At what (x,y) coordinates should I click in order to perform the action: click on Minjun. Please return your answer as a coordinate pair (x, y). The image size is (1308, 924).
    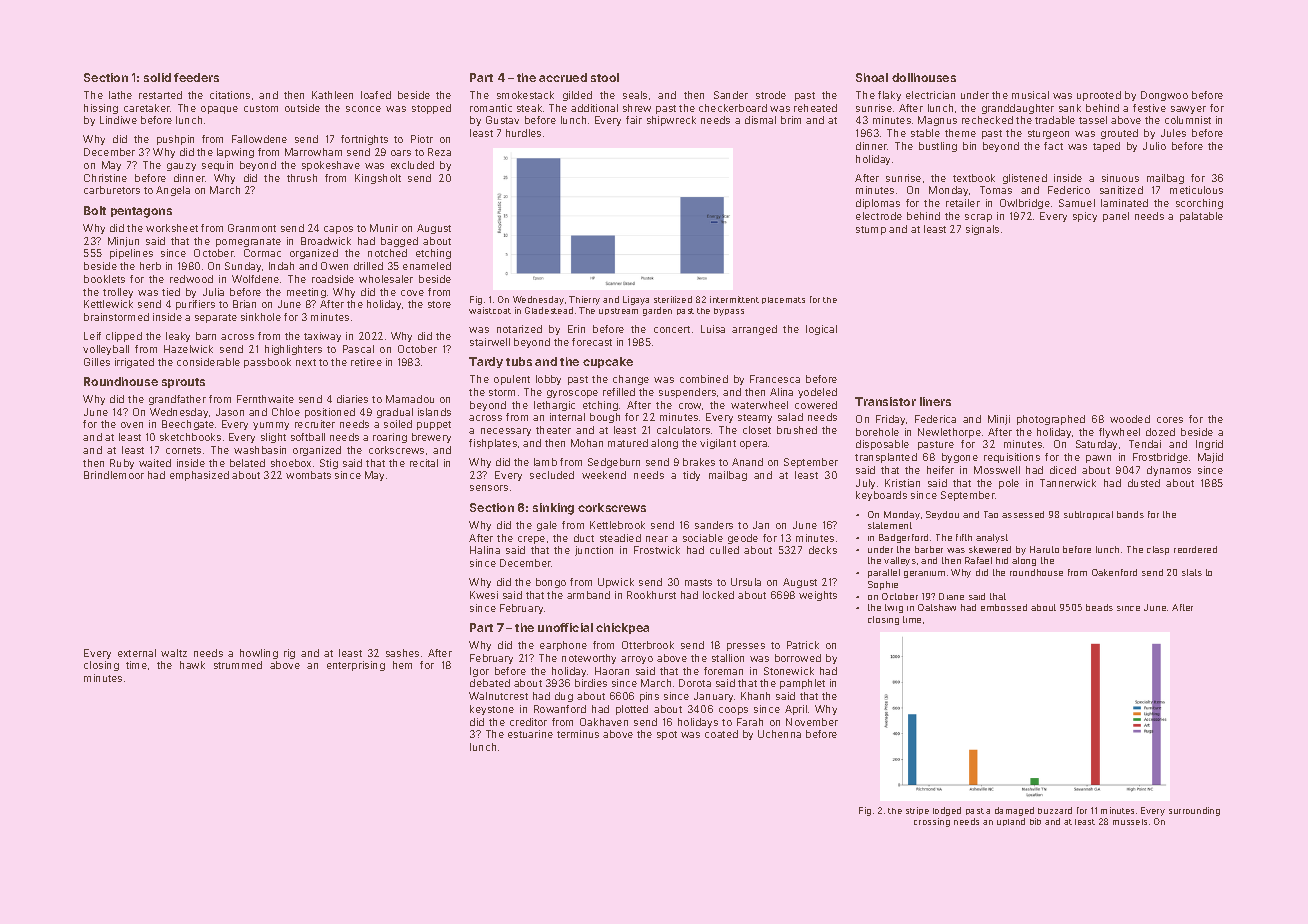
    Looking at the image, I should click on (123, 242).
